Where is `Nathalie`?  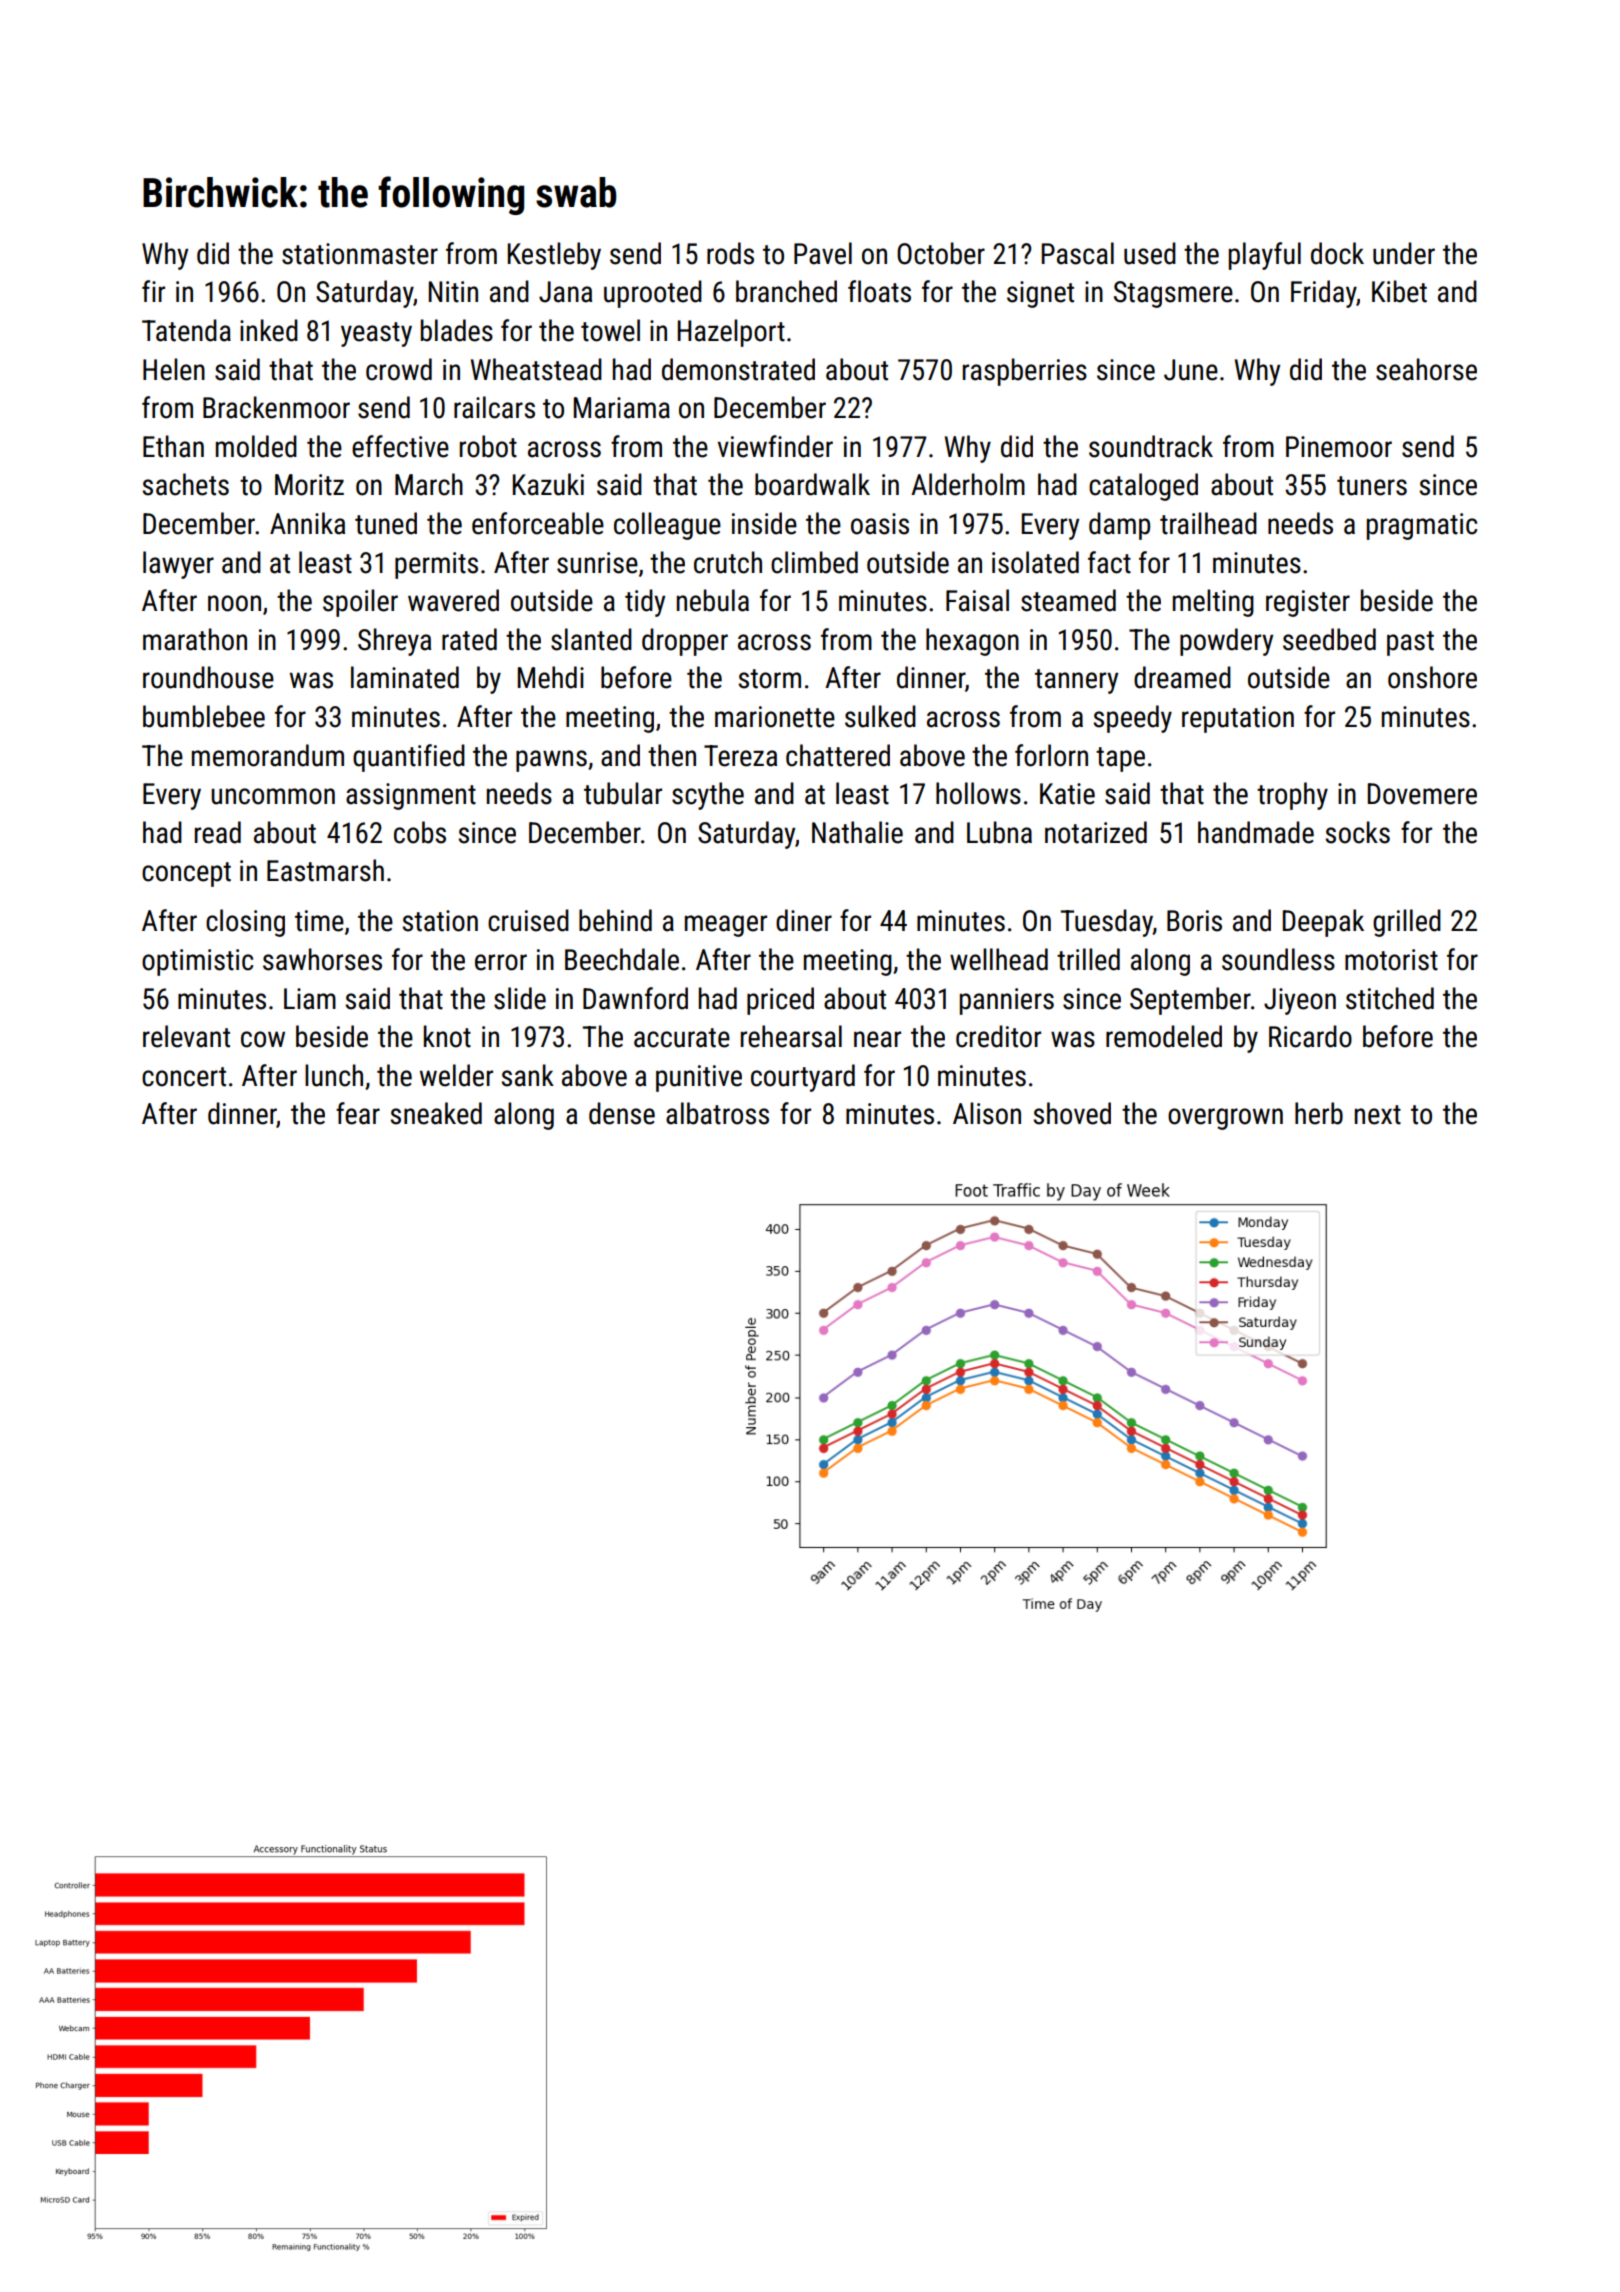 Nathalie is located at coordinates (857, 832).
